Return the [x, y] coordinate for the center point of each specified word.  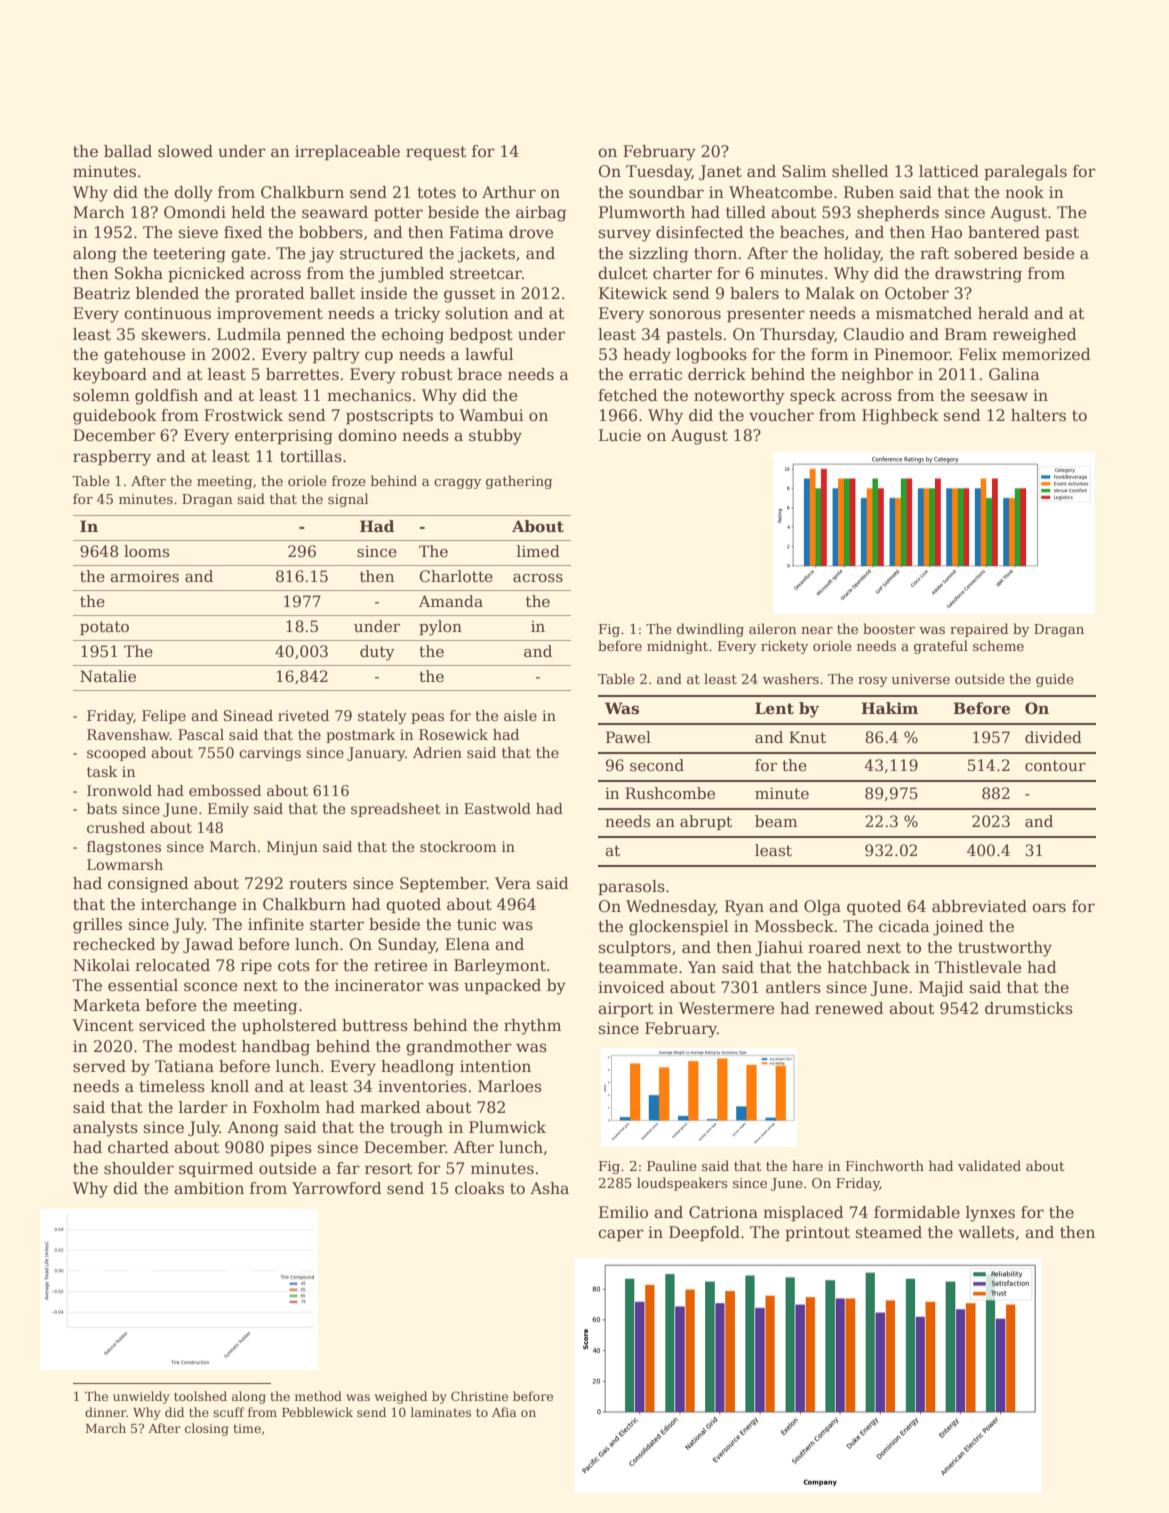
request [436, 153]
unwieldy [141, 1397]
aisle [520, 715]
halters [1038, 415]
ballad [128, 151]
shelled [860, 171]
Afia [504, 1412]
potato [104, 628]
